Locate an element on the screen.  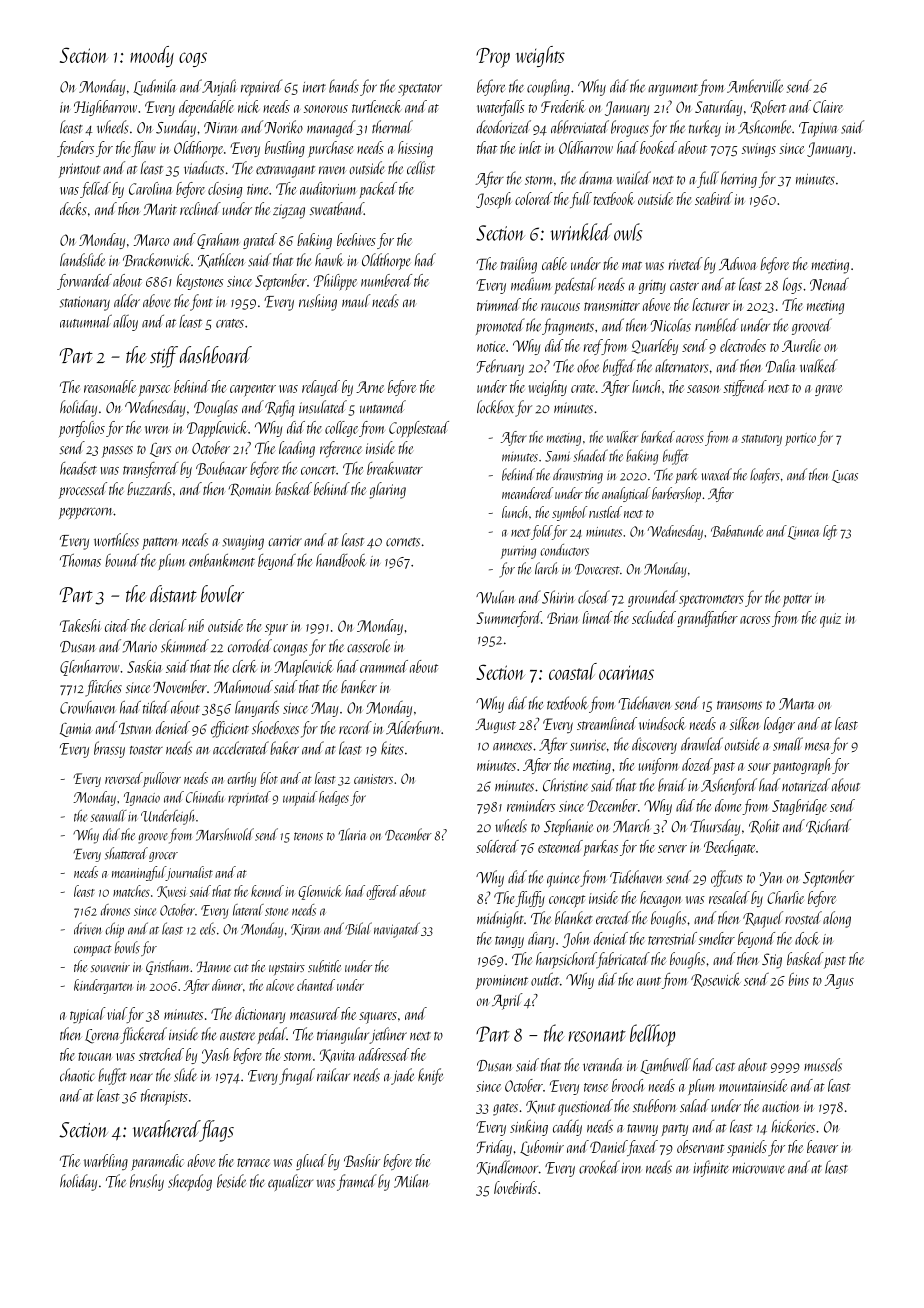
moody is located at coordinates (152, 56).
